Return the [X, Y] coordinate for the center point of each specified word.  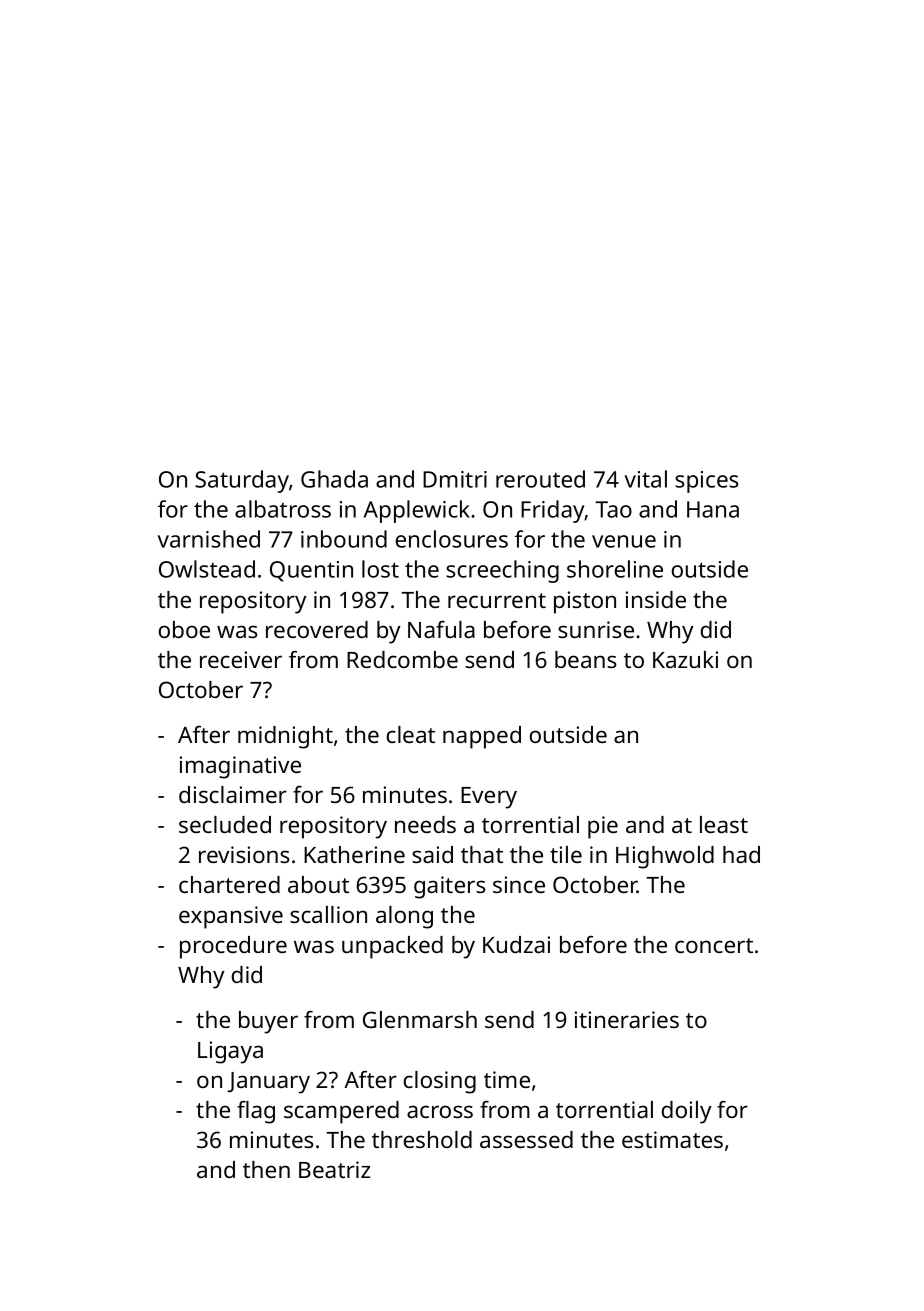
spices [707, 482]
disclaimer [233, 794]
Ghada [334, 479]
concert [714, 945]
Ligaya [230, 1052]
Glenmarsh [420, 1019]
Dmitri [455, 479]
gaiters [450, 887]
